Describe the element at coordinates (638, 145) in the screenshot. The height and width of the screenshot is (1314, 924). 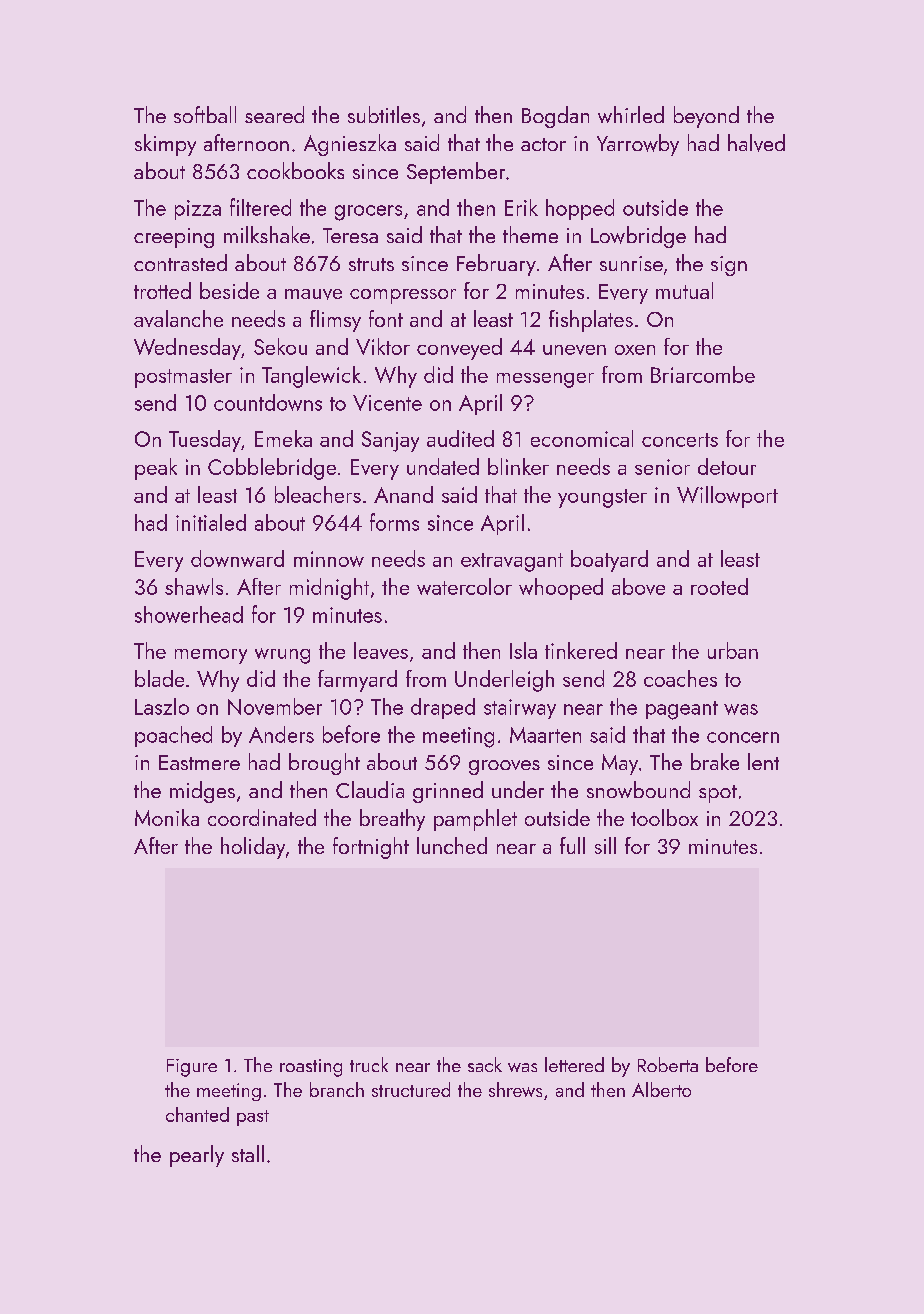
I see `Yarrowby` at that location.
